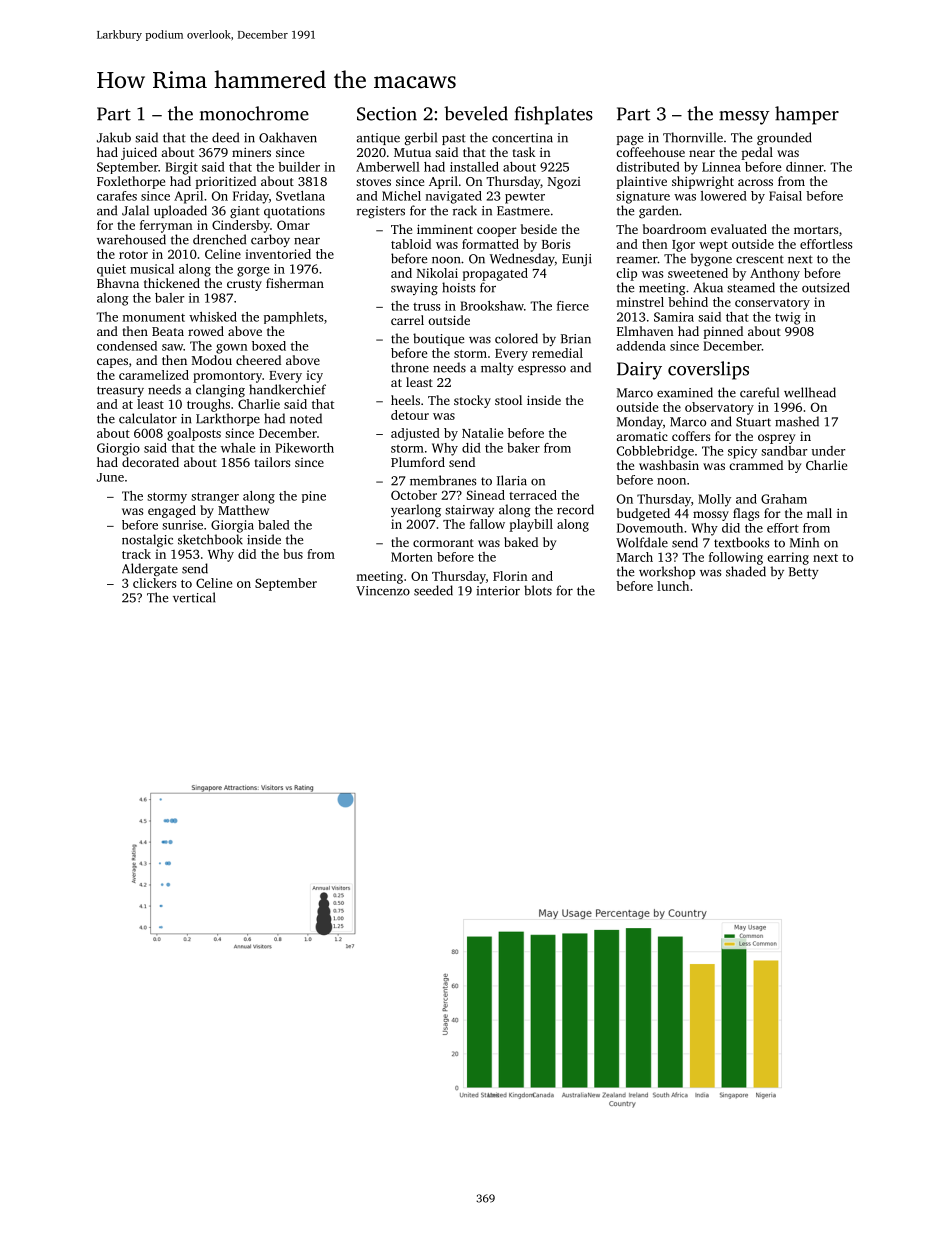 The height and width of the page is (1233, 952). Describe the element at coordinates (438, 339) in the page. I see `boutique` at that location.
